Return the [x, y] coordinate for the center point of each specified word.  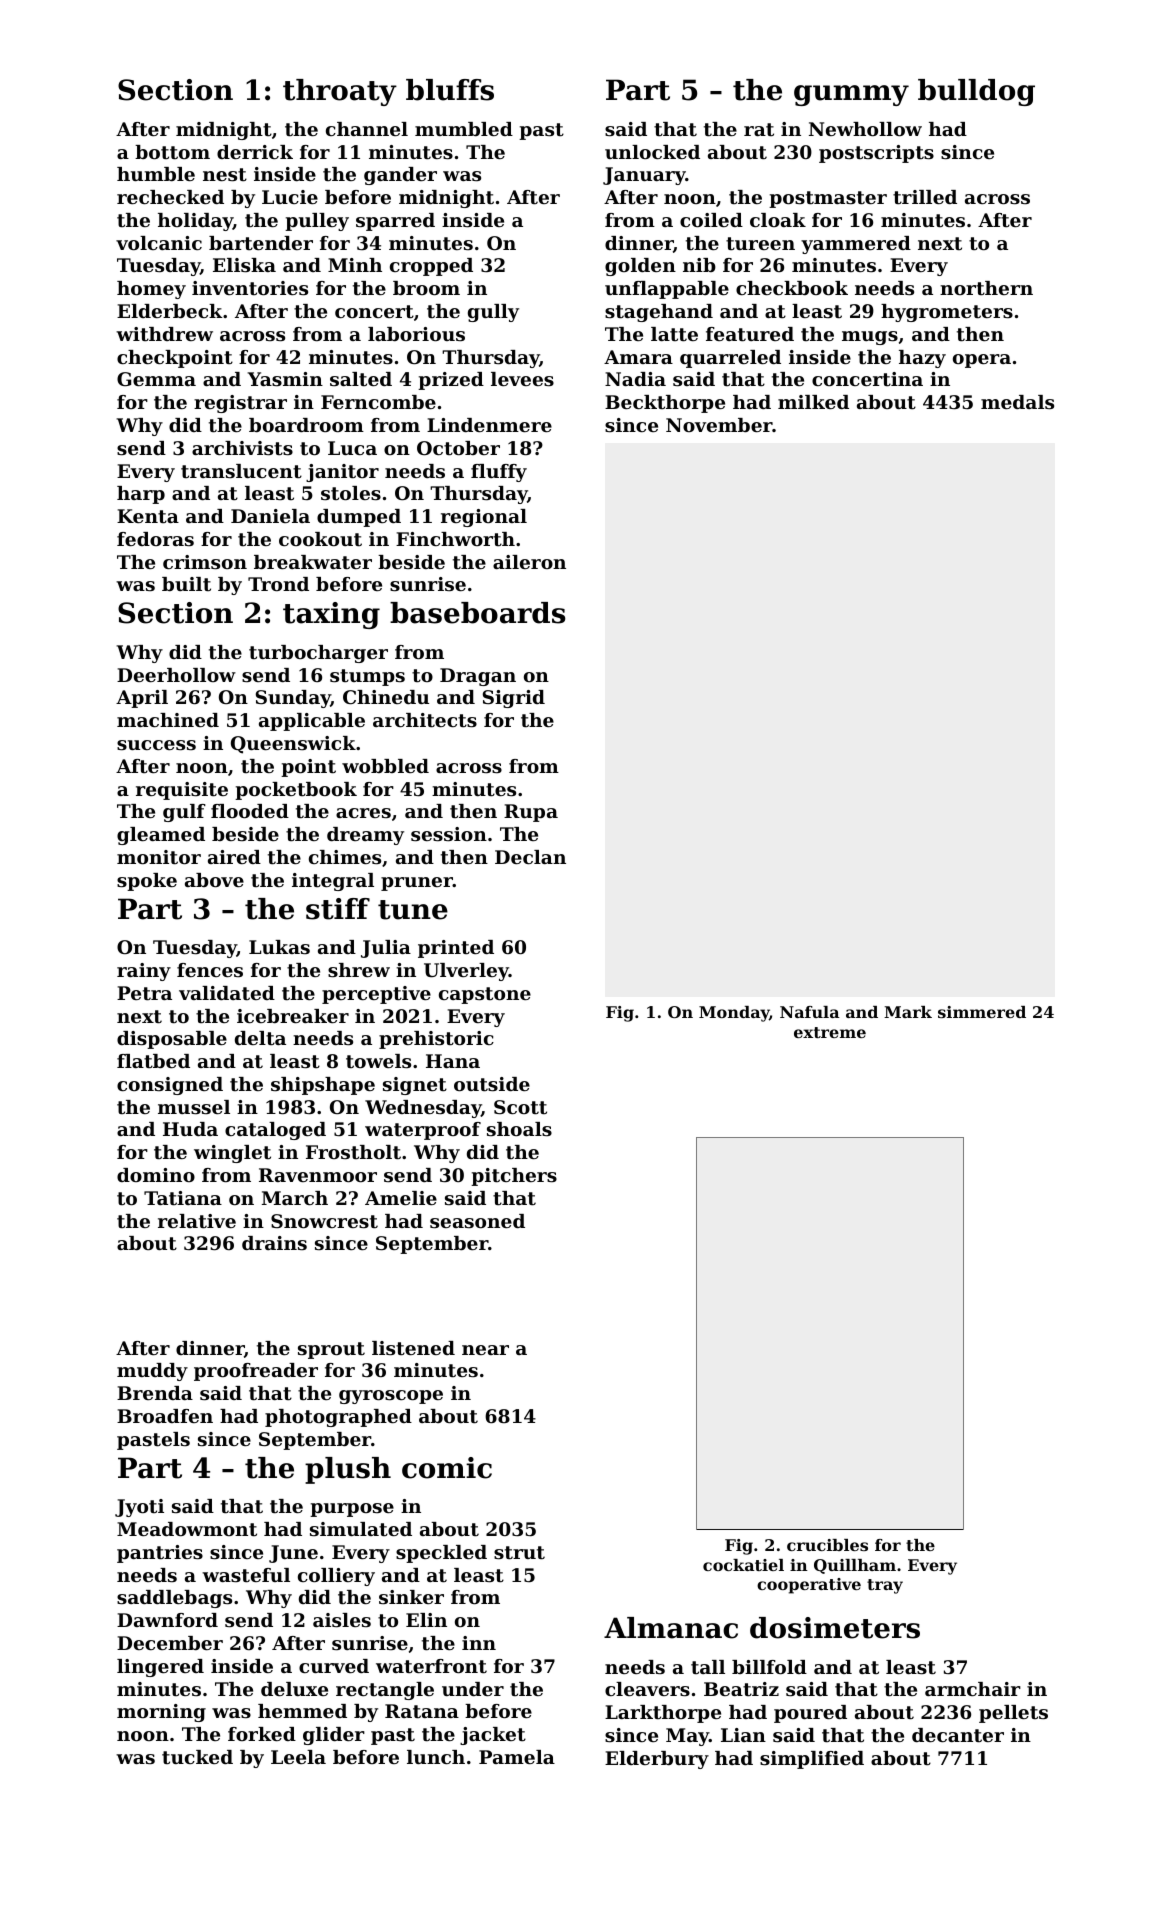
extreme [830, 1032]
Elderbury [657, 1760]
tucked [197, 1757]
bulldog [976, 92]
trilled [925, 197]
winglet [232, 1154]
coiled [711, 220]
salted [361, 379]
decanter [958, 1735]
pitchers [514, 1177]
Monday [734, 1014]
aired [234, 857]
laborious [416, 334]
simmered [982, 1012]
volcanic [159, 243]
